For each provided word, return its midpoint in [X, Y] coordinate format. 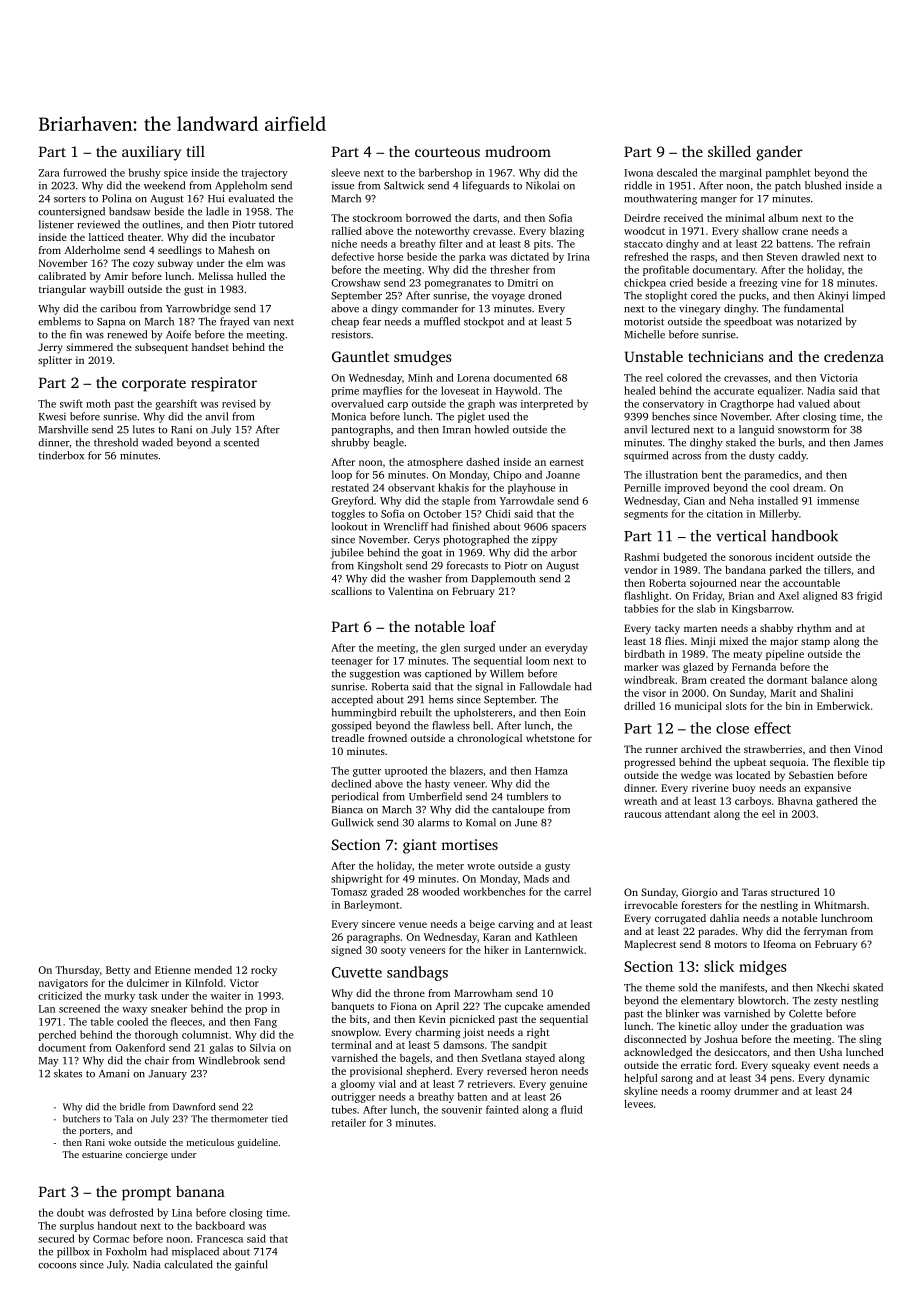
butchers [81, 1119]
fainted [502, 1109]
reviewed [98, 224]
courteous [447, 152]
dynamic [849, 1079]
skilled [729, 151]
